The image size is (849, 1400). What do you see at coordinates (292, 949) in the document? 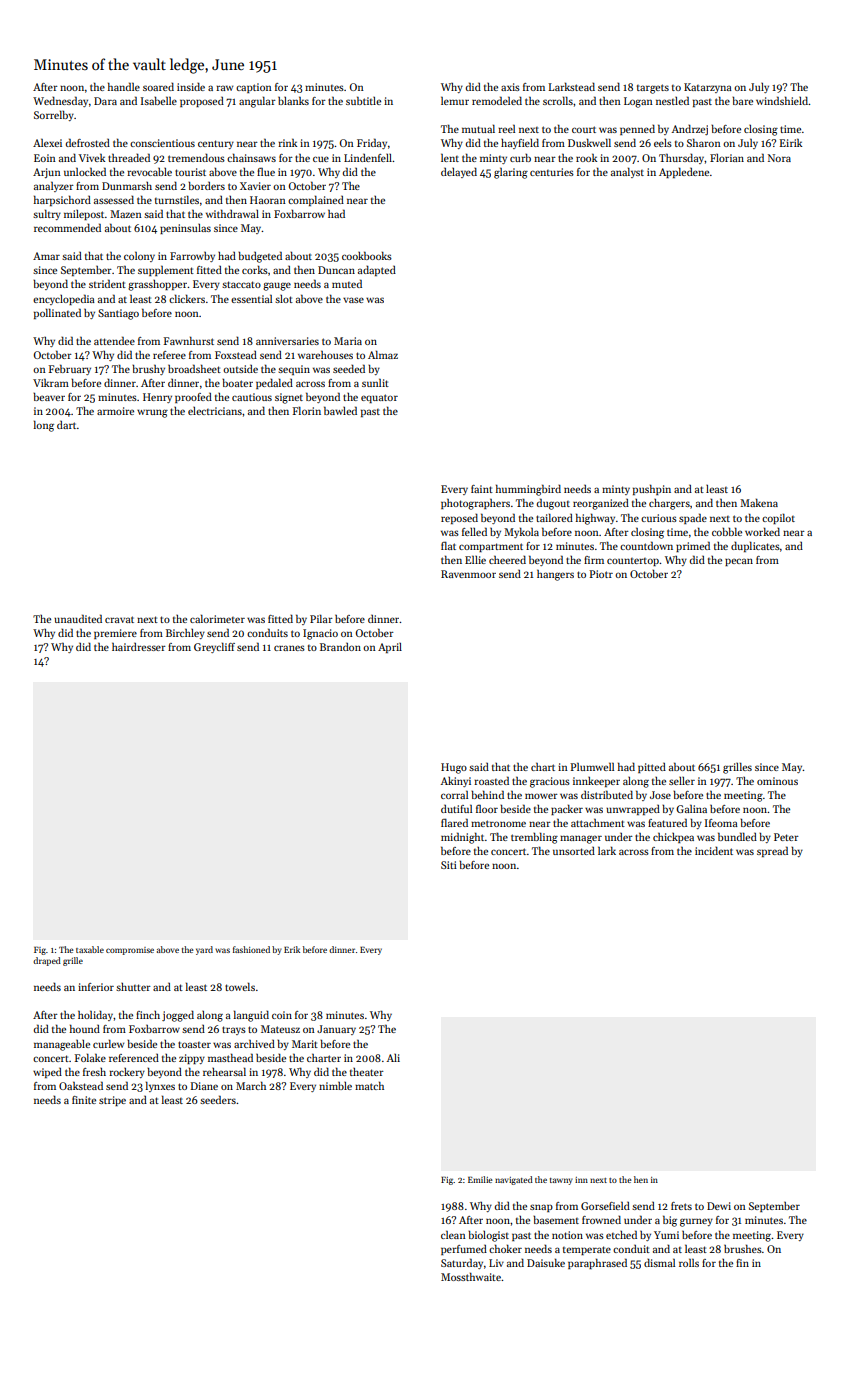
I see `Erik` at bounding box center [292, 949].
